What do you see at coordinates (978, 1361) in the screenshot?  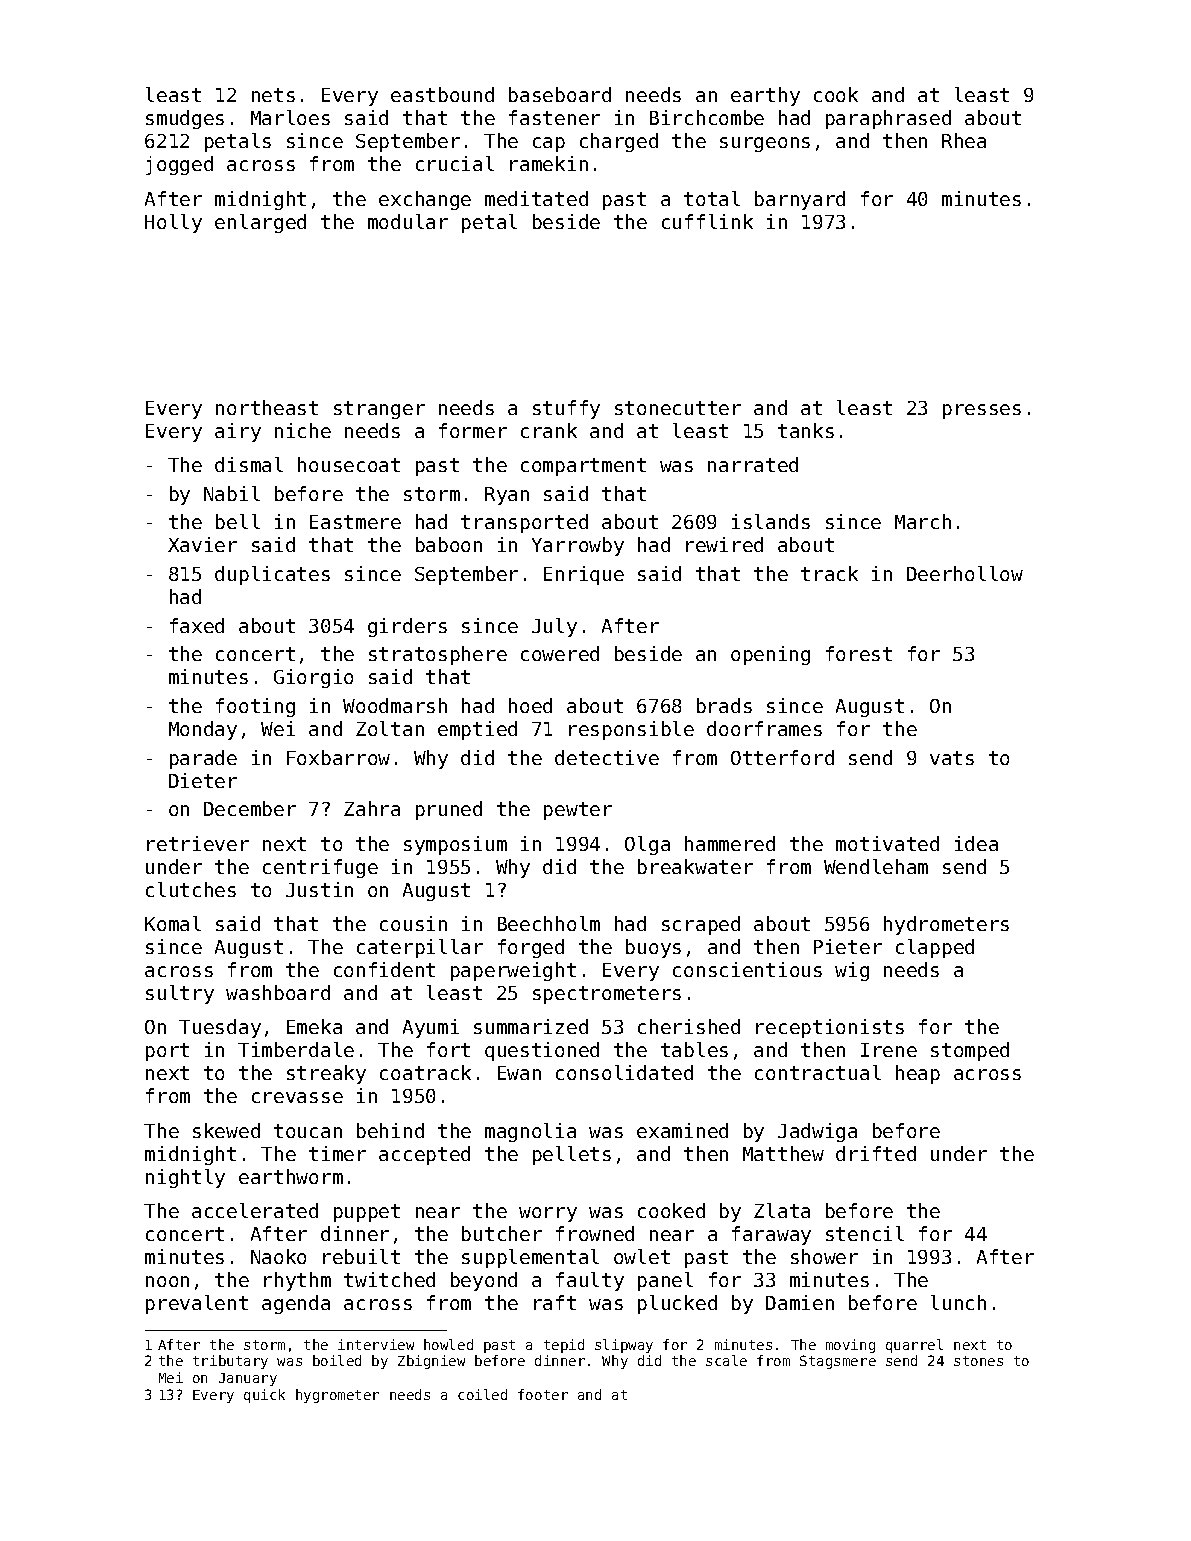 I see `stones` at bounding box center [978, 1361].
